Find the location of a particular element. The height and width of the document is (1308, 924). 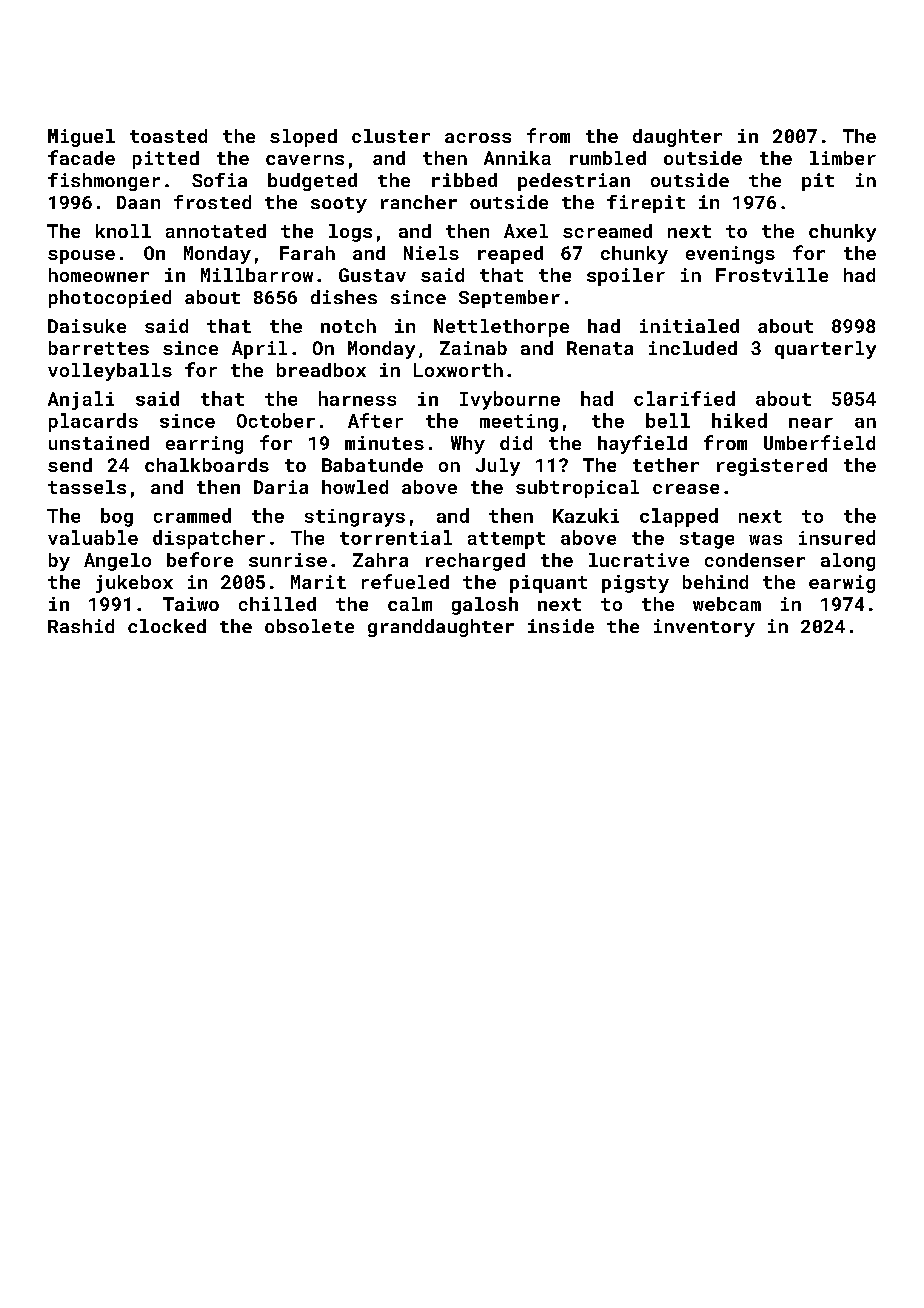

Millbarrow is located at coordinates (257, 275).
